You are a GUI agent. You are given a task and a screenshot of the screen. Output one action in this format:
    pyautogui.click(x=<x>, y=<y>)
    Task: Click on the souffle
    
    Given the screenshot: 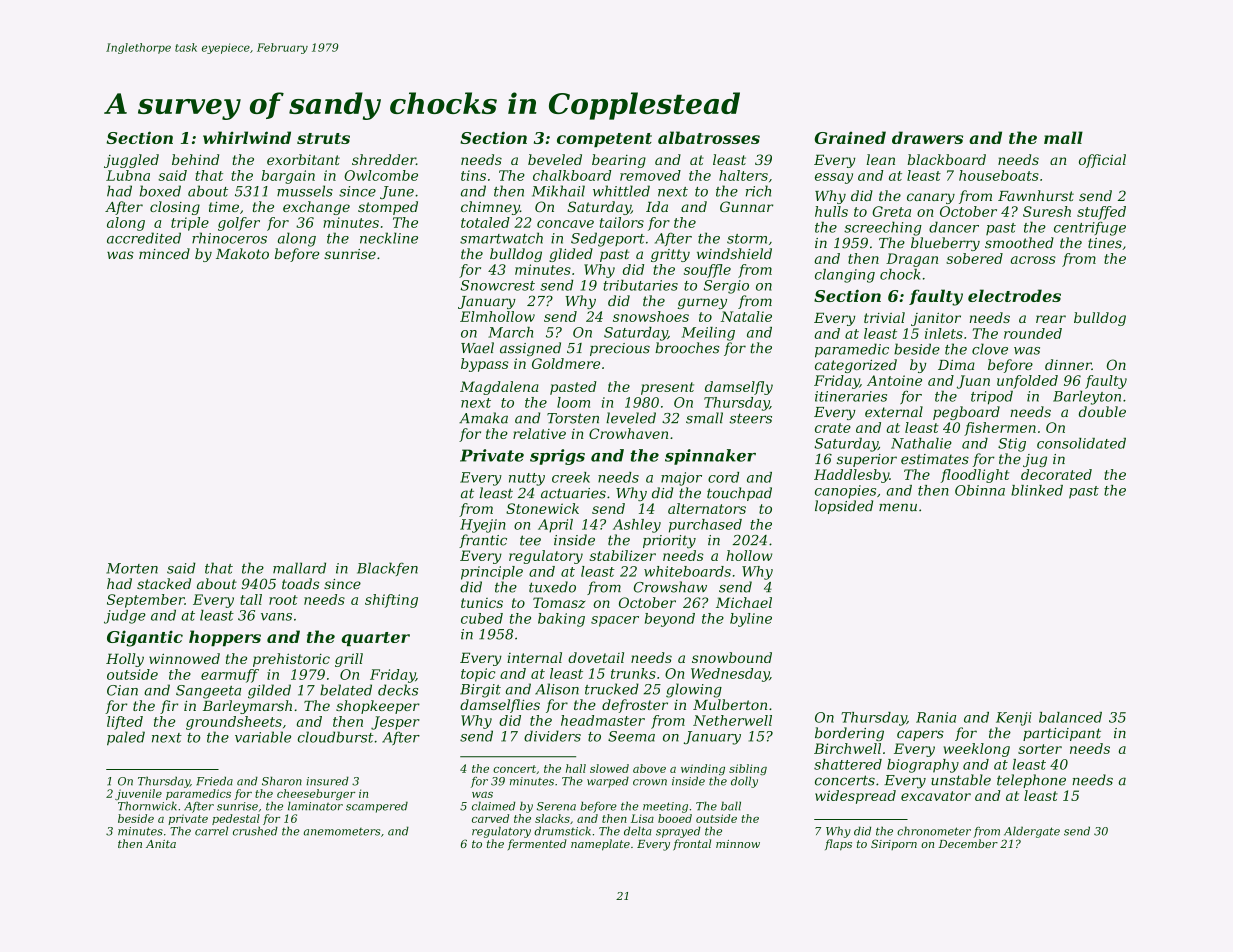 What is the action you would take?
    pyautogui.click(x=707, y=271)
